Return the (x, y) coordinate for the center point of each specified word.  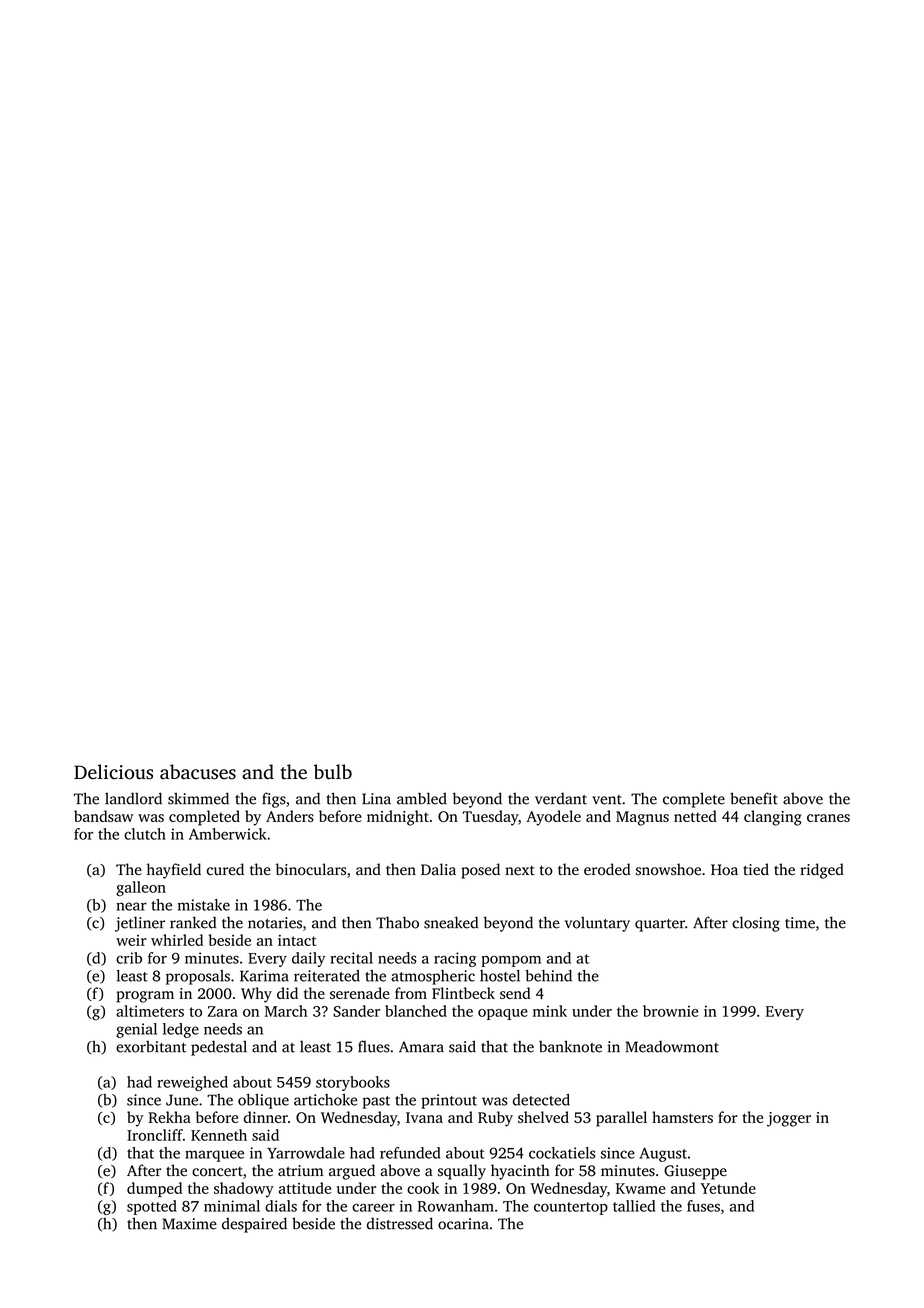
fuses (703, 1206)
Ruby (495, 1119)
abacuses (198, 772)
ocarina (463, 1224)
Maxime (189, 1224)
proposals (198, 977)
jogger (789, 1119)
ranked (193, 922)
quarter (660, 925)
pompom (511, 961)
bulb (333, 771)
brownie (670, 1011)
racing (455, 959)
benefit (754, 798)
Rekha (170, 1117)
